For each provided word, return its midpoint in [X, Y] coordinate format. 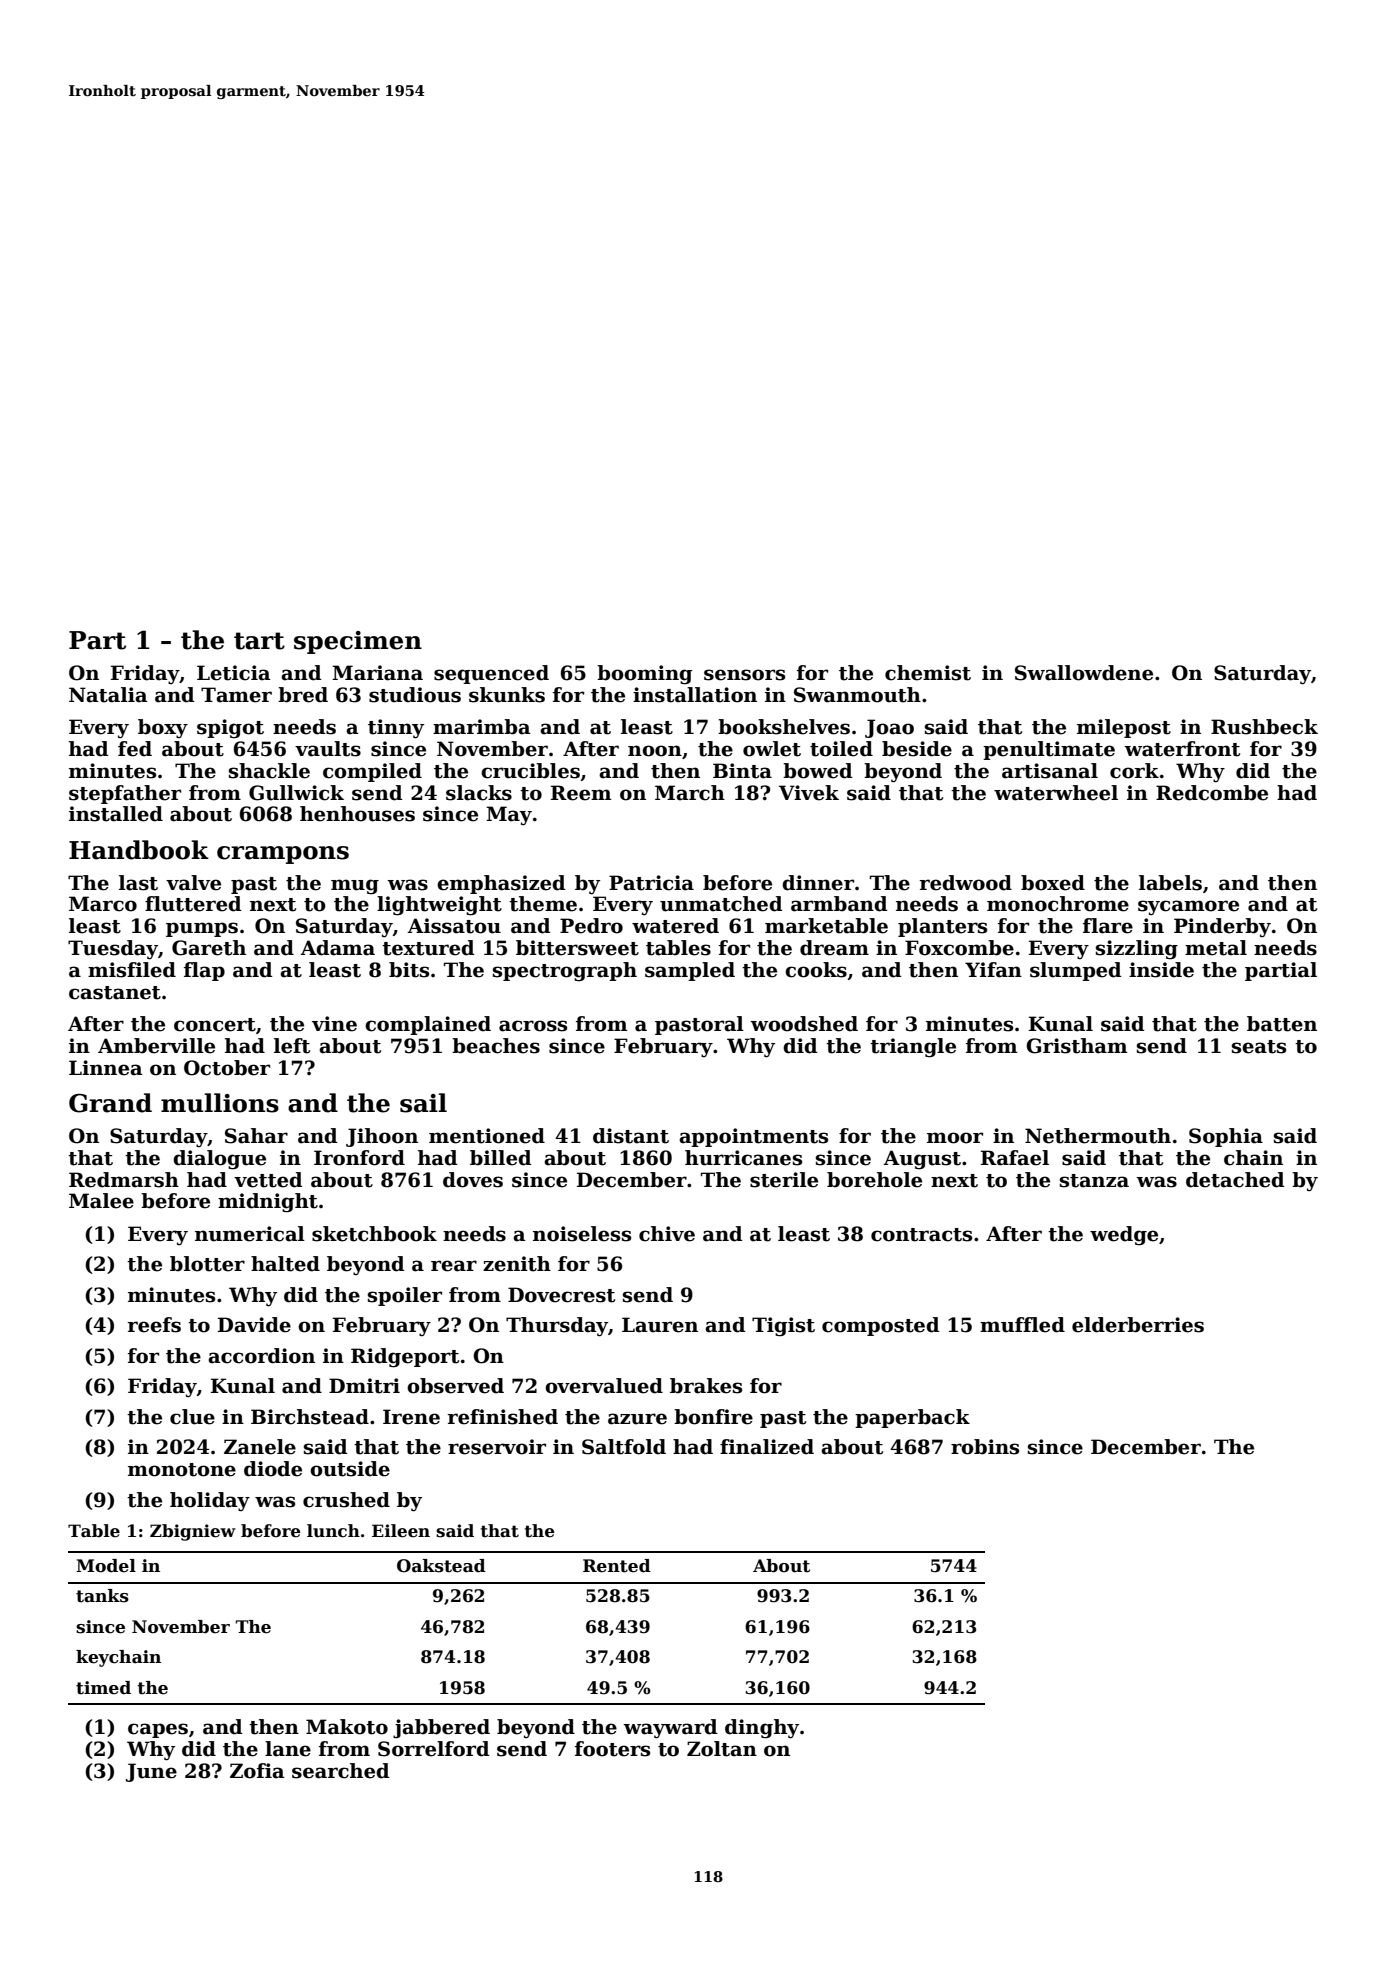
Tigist [783, 1326]
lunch [333, 1531]
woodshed [804, 1024]
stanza [1094, 1181]
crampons [283, 855]
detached [1235, 1180]
